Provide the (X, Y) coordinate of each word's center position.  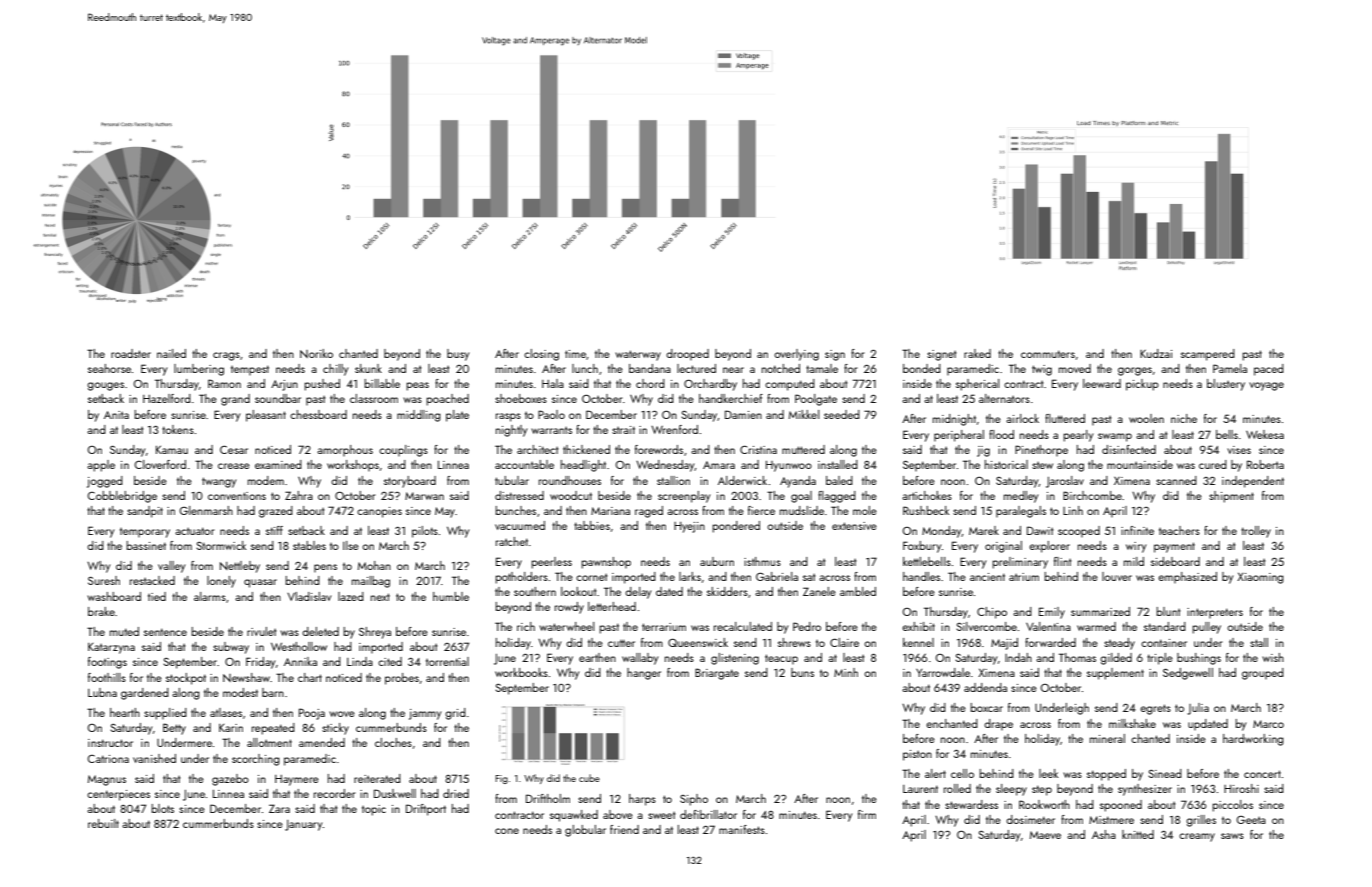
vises (1239, 450)
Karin (231, 728)
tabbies (592, 525)
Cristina (758, 449)
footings (107, 663)
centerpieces (118, 795)
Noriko (316, 353)
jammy (425, 714)
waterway (638, 355)
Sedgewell (1188, 674)
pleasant (266, 416)
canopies (379, 512)
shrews (794, 642)
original (1003, 547)
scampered (1208, 355)
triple (1160, 659)
